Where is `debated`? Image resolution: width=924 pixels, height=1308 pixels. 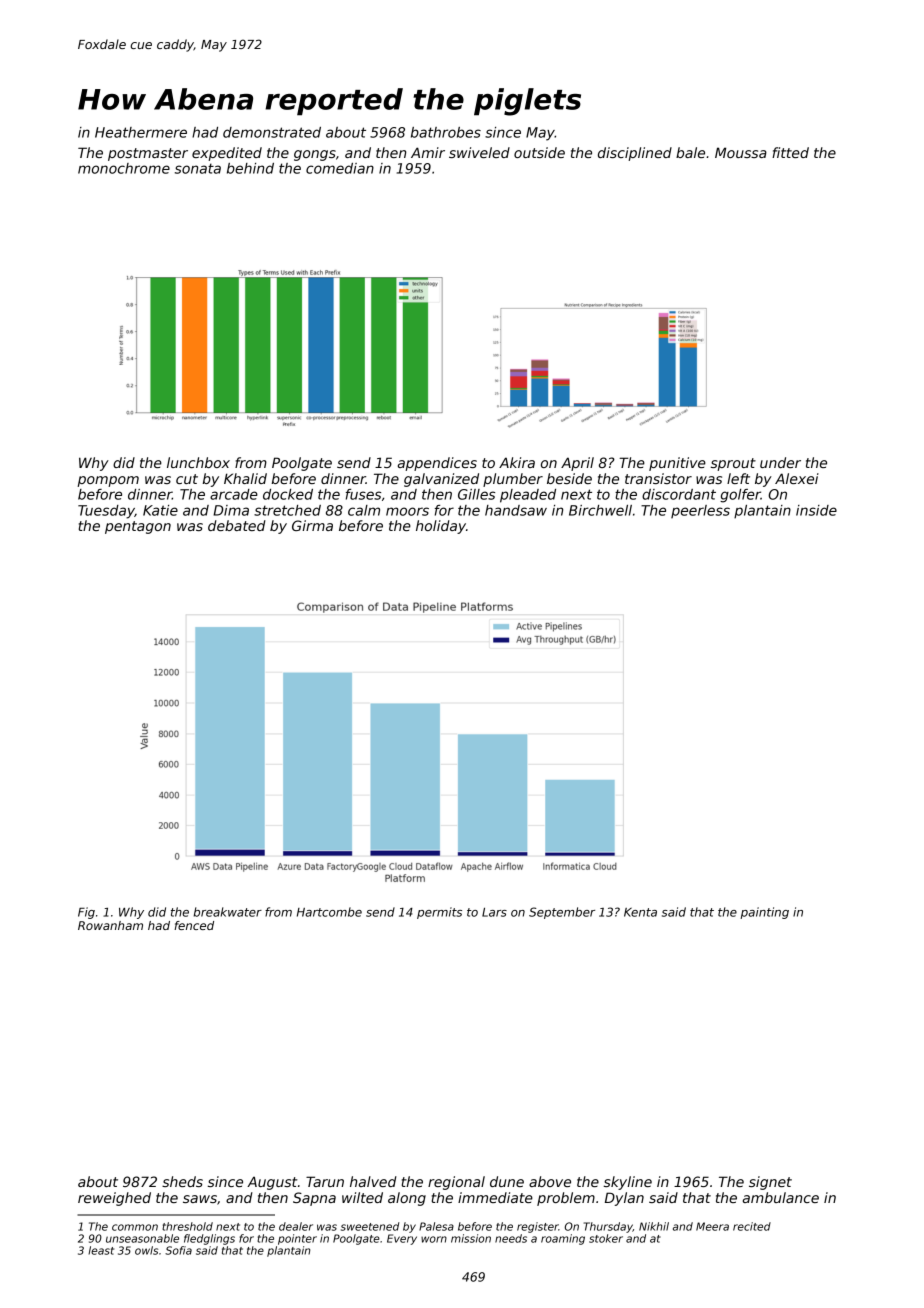
debated is located at coordinates (237, 525).
